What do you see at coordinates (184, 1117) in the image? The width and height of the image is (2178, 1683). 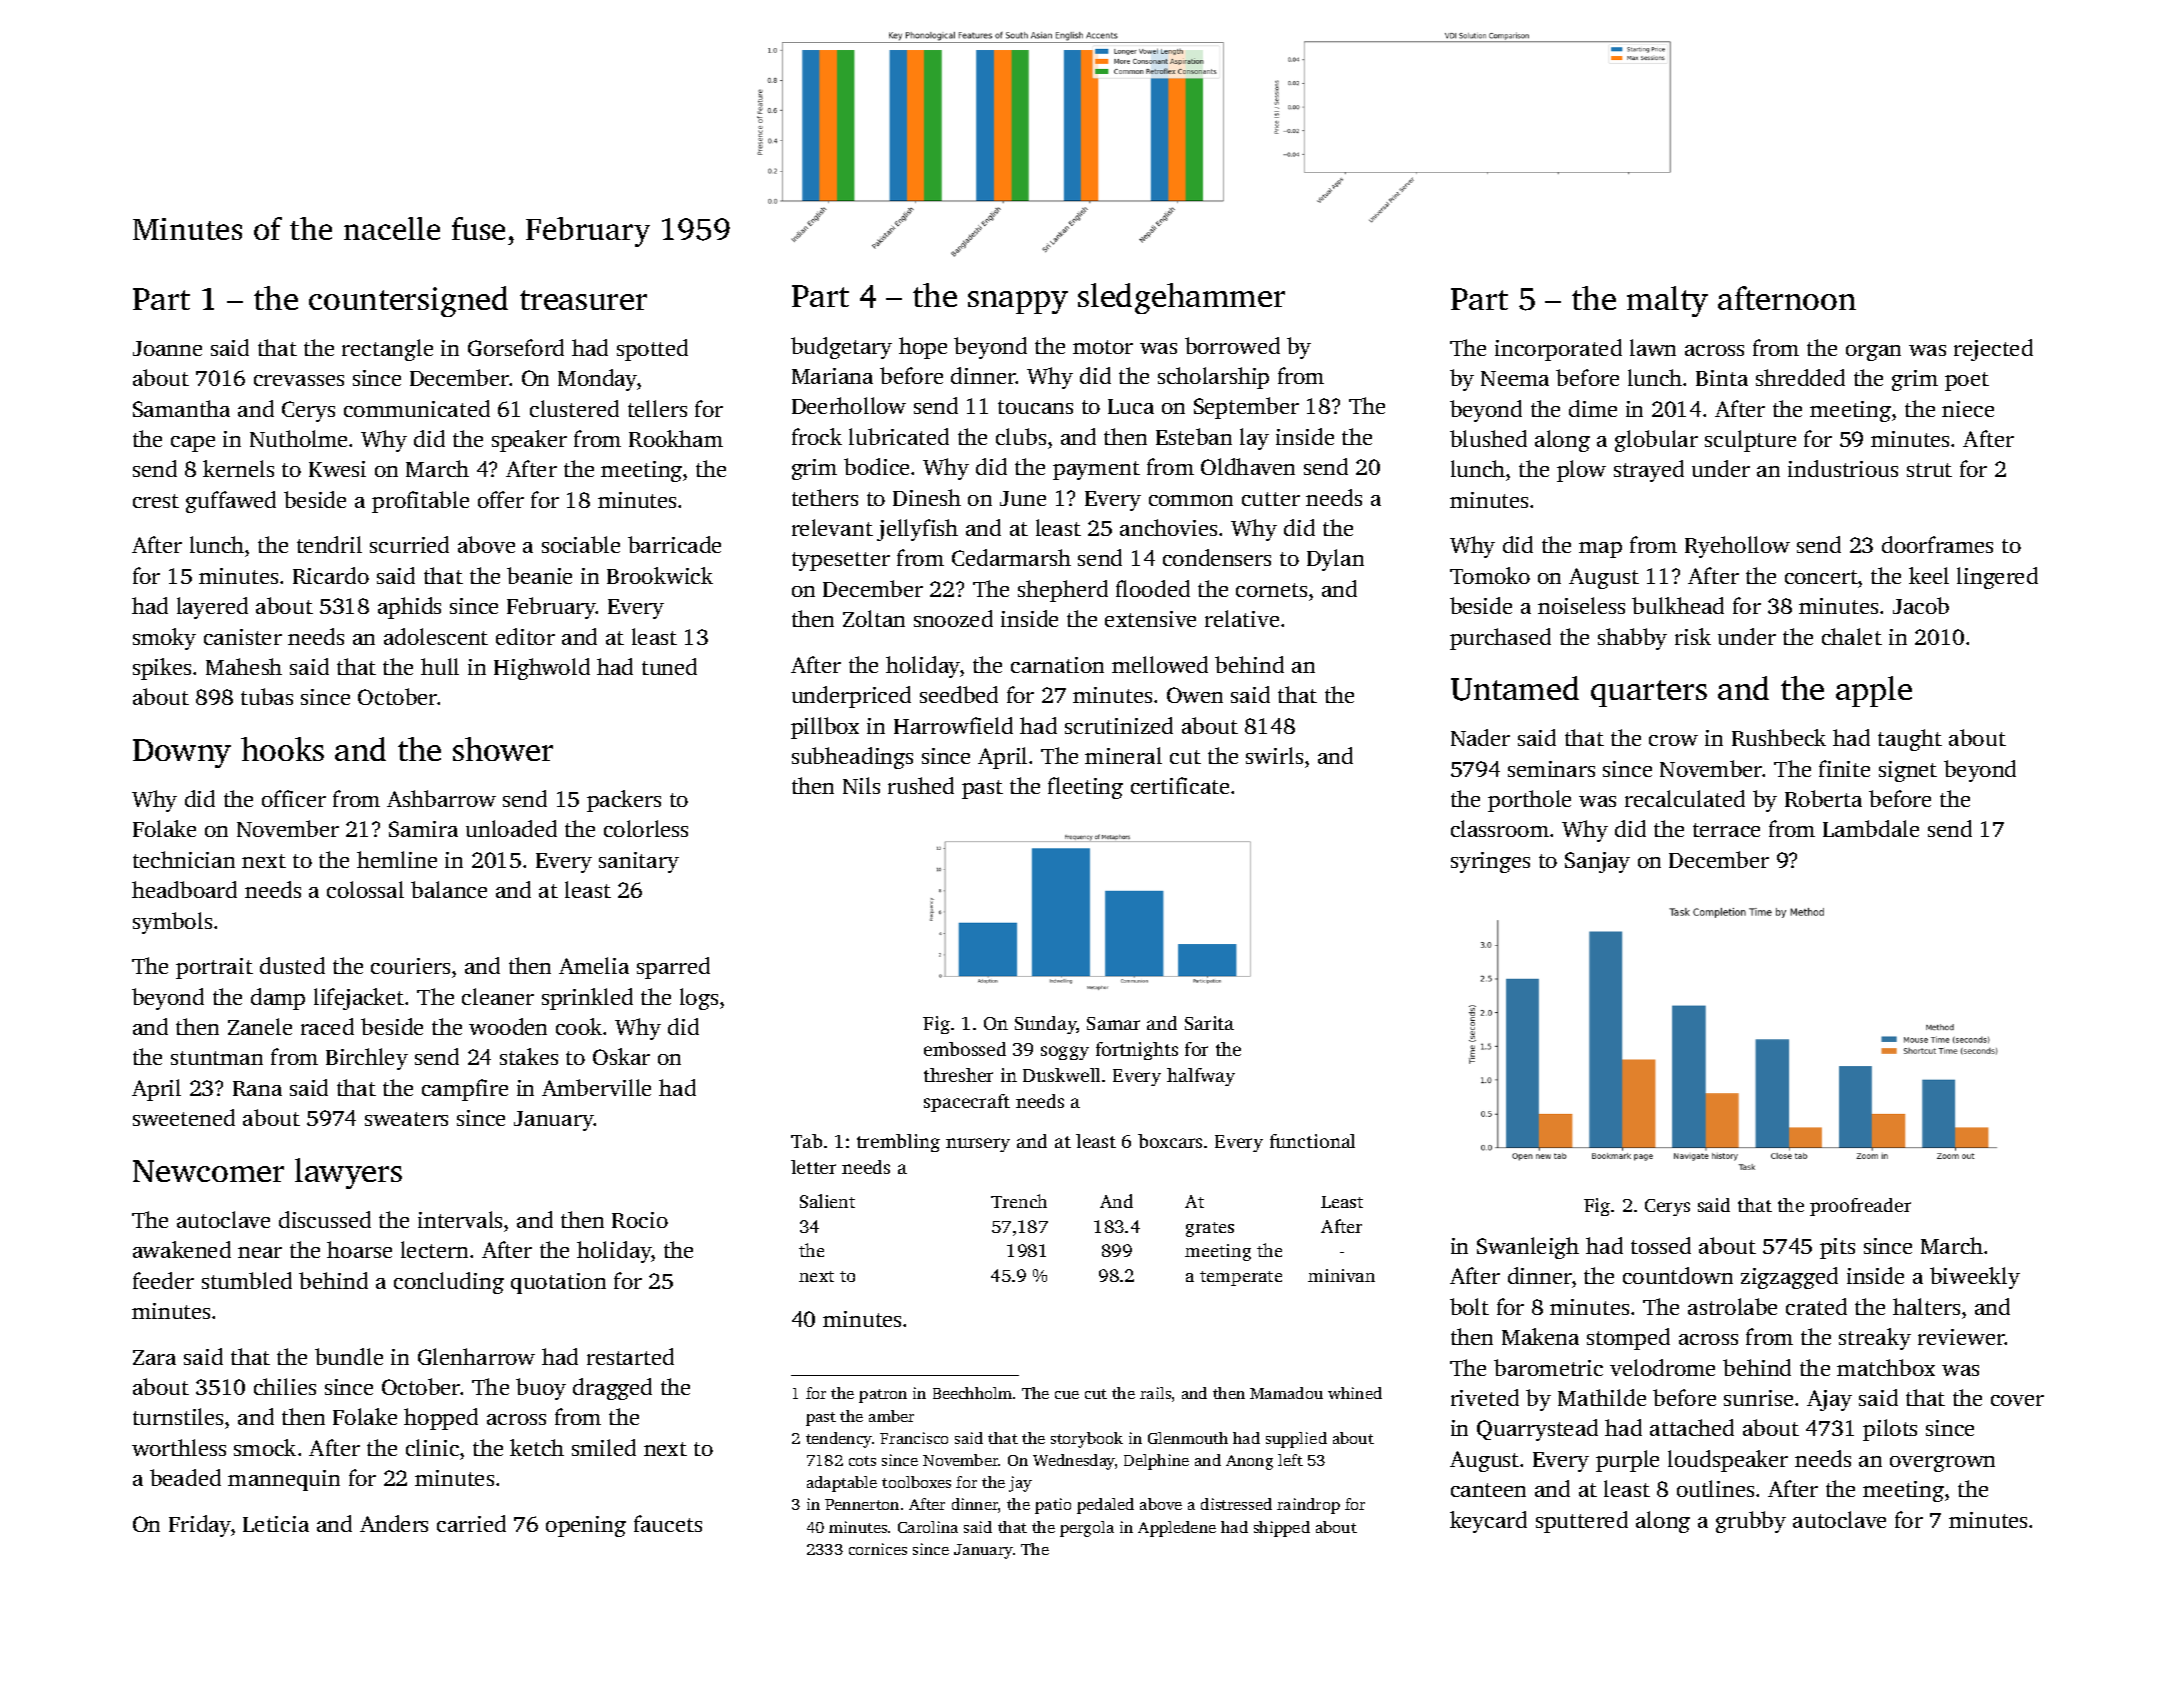 I see `sweetened` at bounding box center [184, 1117].
